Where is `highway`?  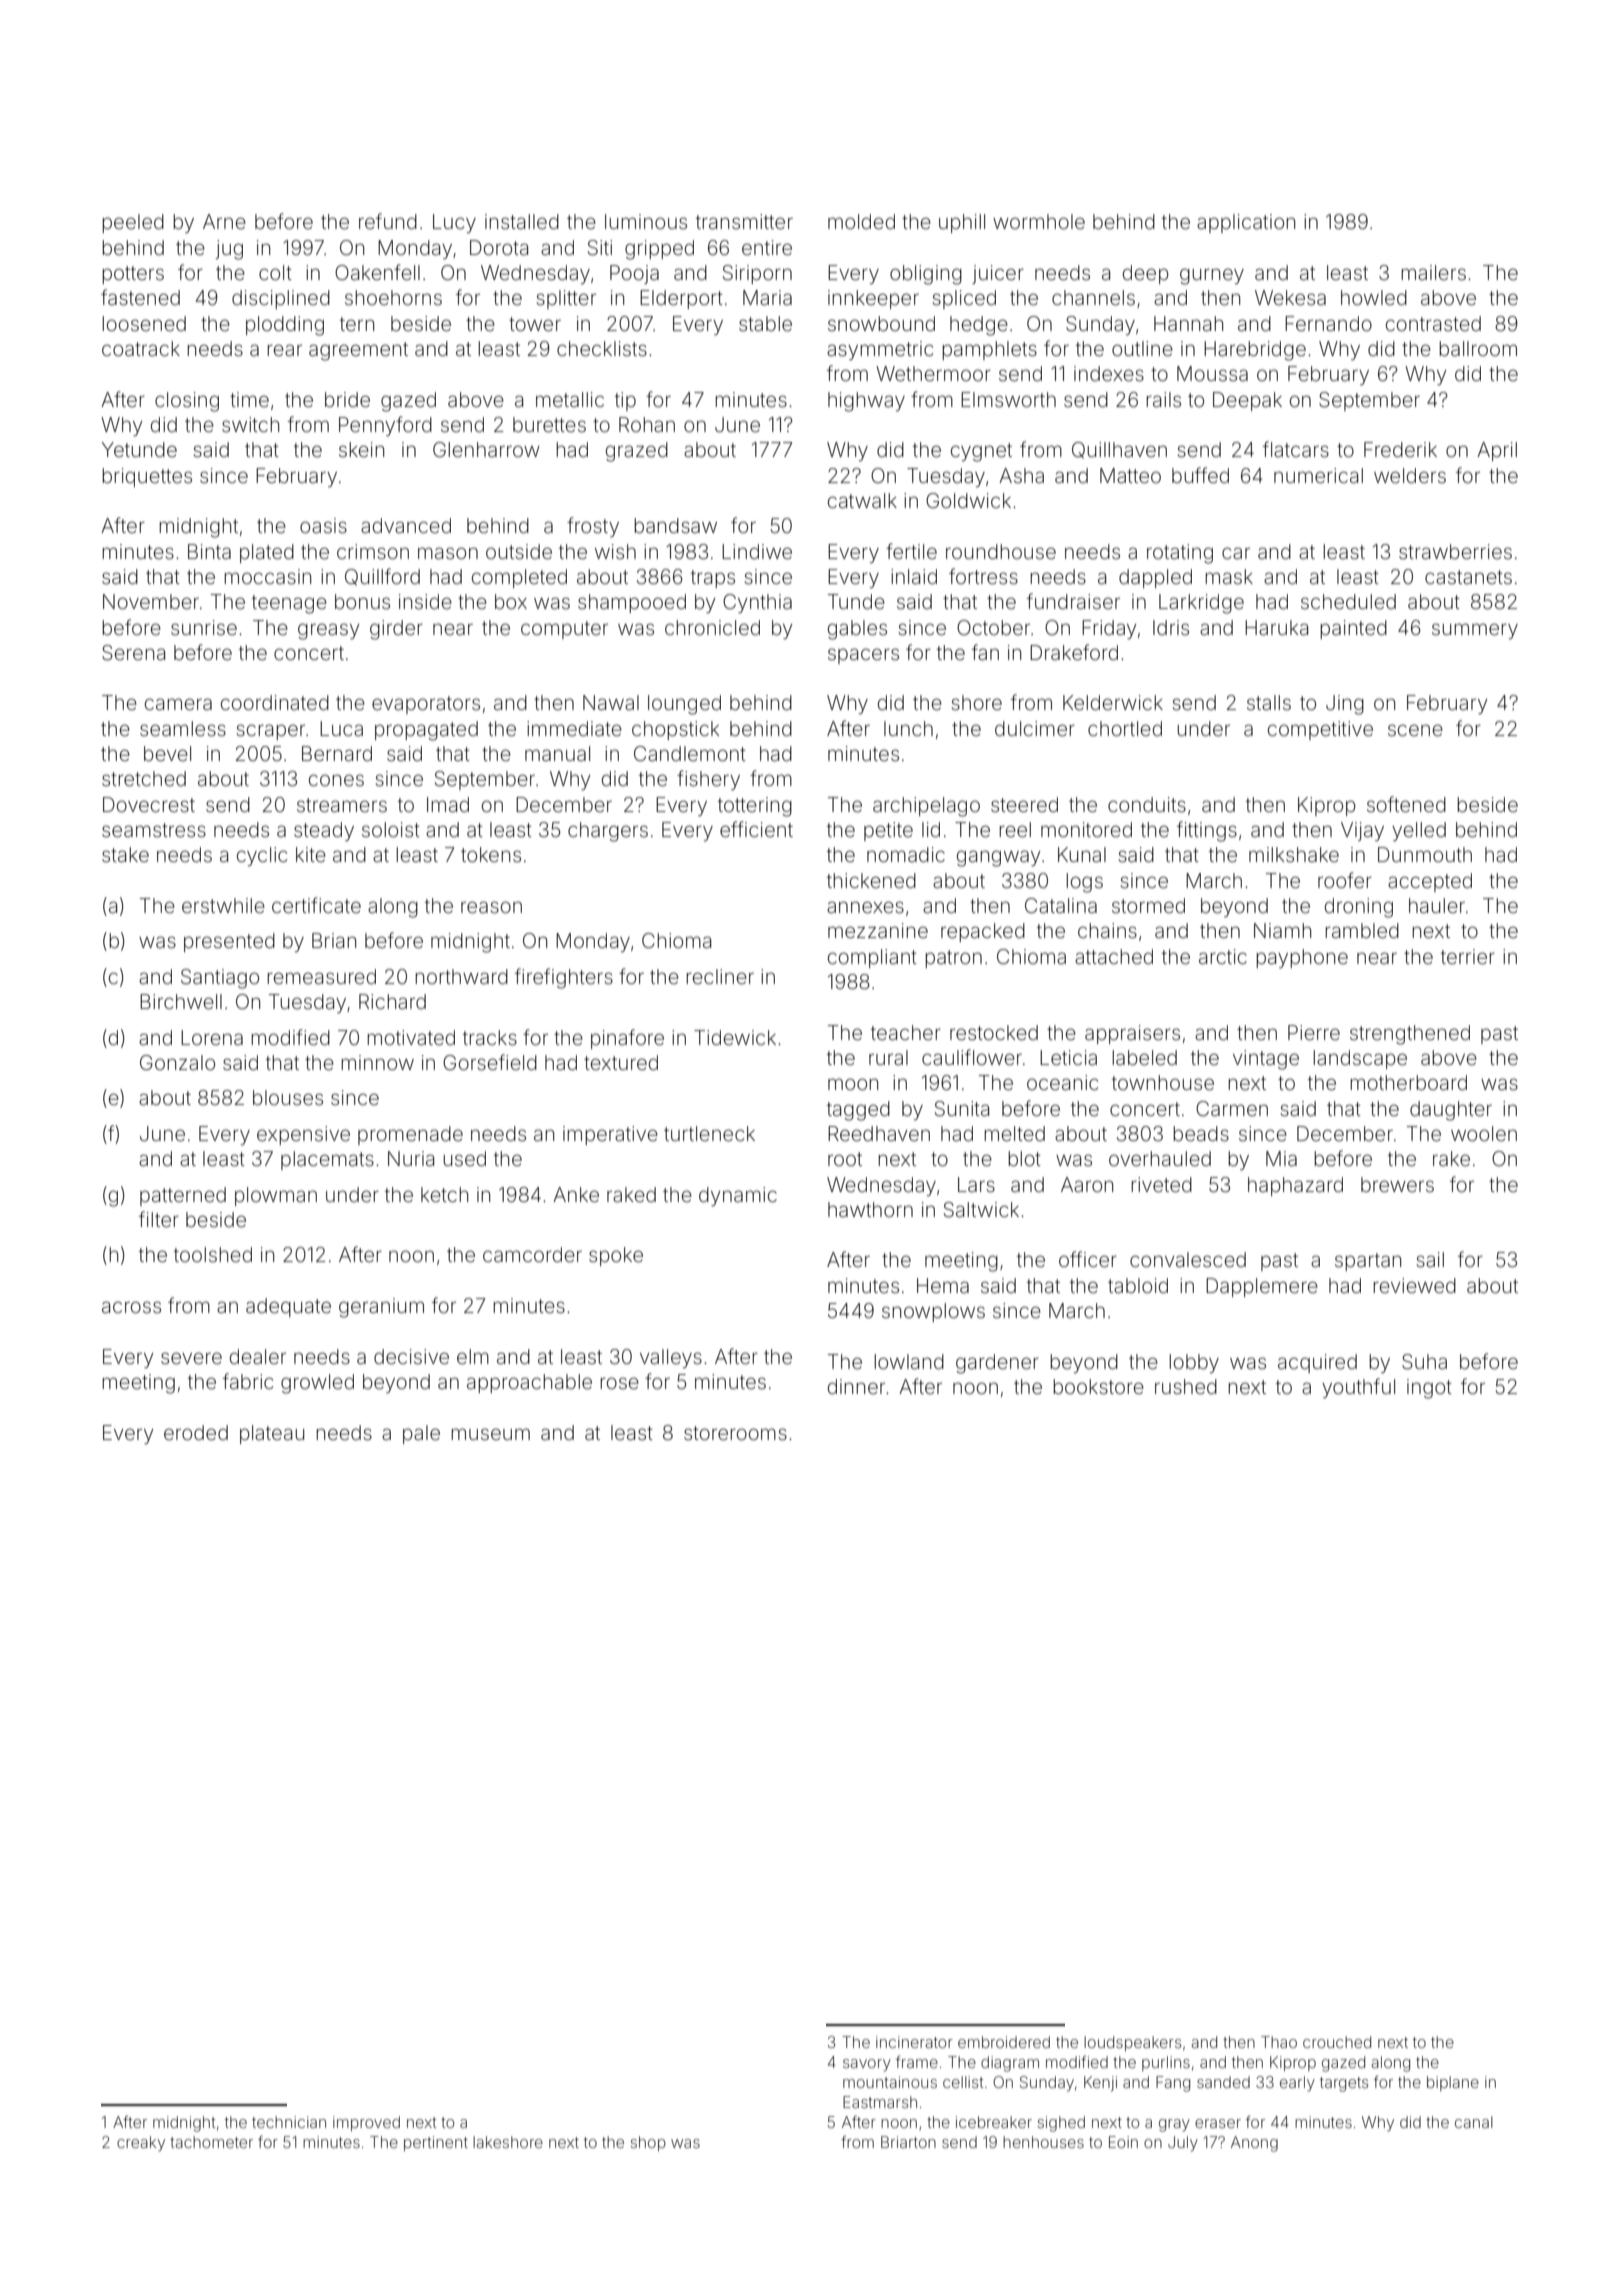 highway is located at coordinates (866, 402).
